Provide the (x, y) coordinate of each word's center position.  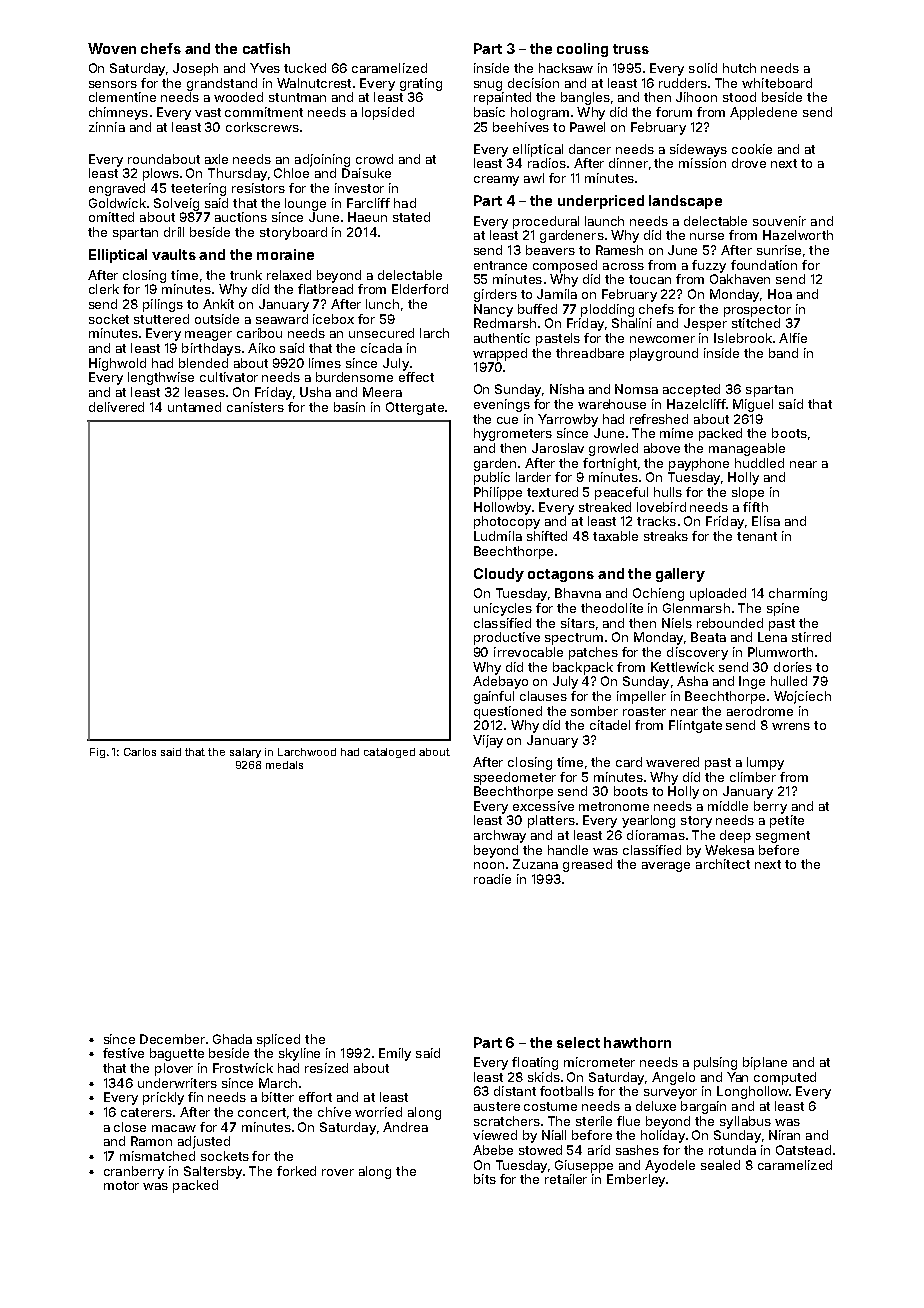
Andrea (405, 1127)
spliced (278, 1040)
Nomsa (636, 389)
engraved (117, 189)
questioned (508, 712)
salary (245, 753)
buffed (537, 309)
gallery (680, 575)
